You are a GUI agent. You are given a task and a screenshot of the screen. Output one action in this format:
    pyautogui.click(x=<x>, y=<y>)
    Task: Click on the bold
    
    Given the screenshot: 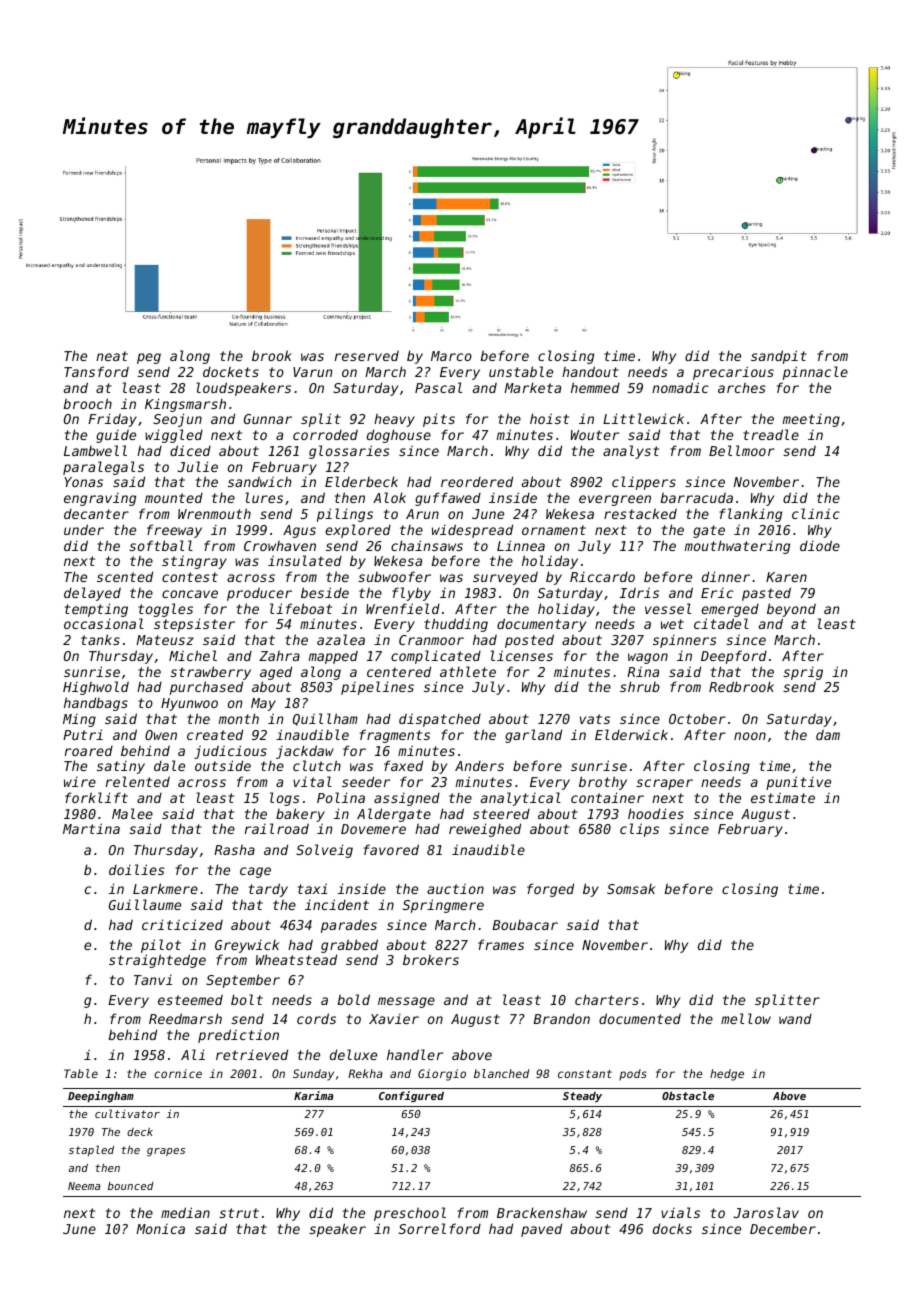 What is the action you would take?
    pyautogui.click(x=353, y=999)
